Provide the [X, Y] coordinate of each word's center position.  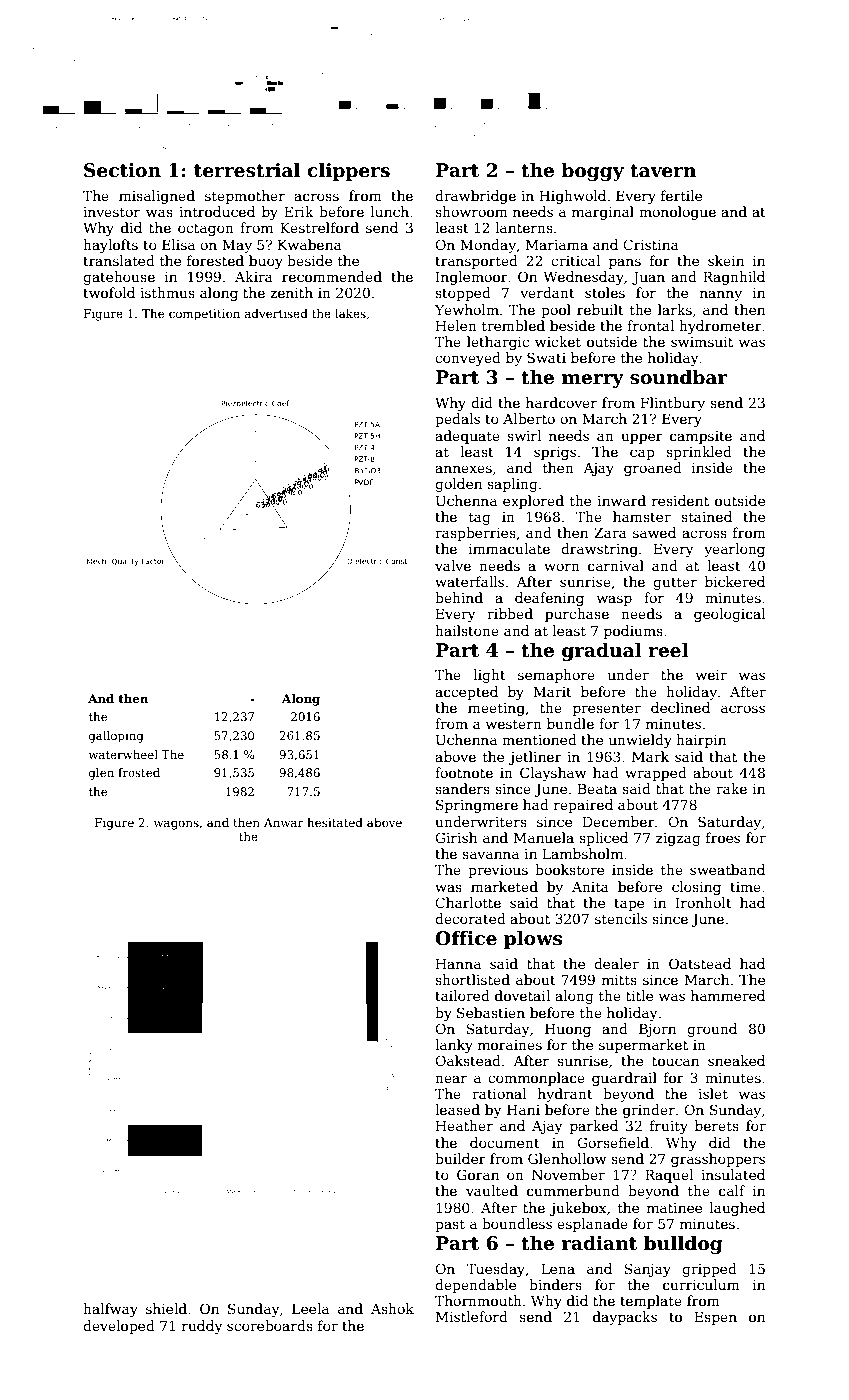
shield [166, 1308]
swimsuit [702, 342]
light [490, 676]
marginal [603, 213]
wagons [176, 825]
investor [111, 212]
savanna [490, 855]
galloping [116, 737]
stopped [463, 294]
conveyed [468, 359]
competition [204, 315]
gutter [675, 583]
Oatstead [700, 963]
